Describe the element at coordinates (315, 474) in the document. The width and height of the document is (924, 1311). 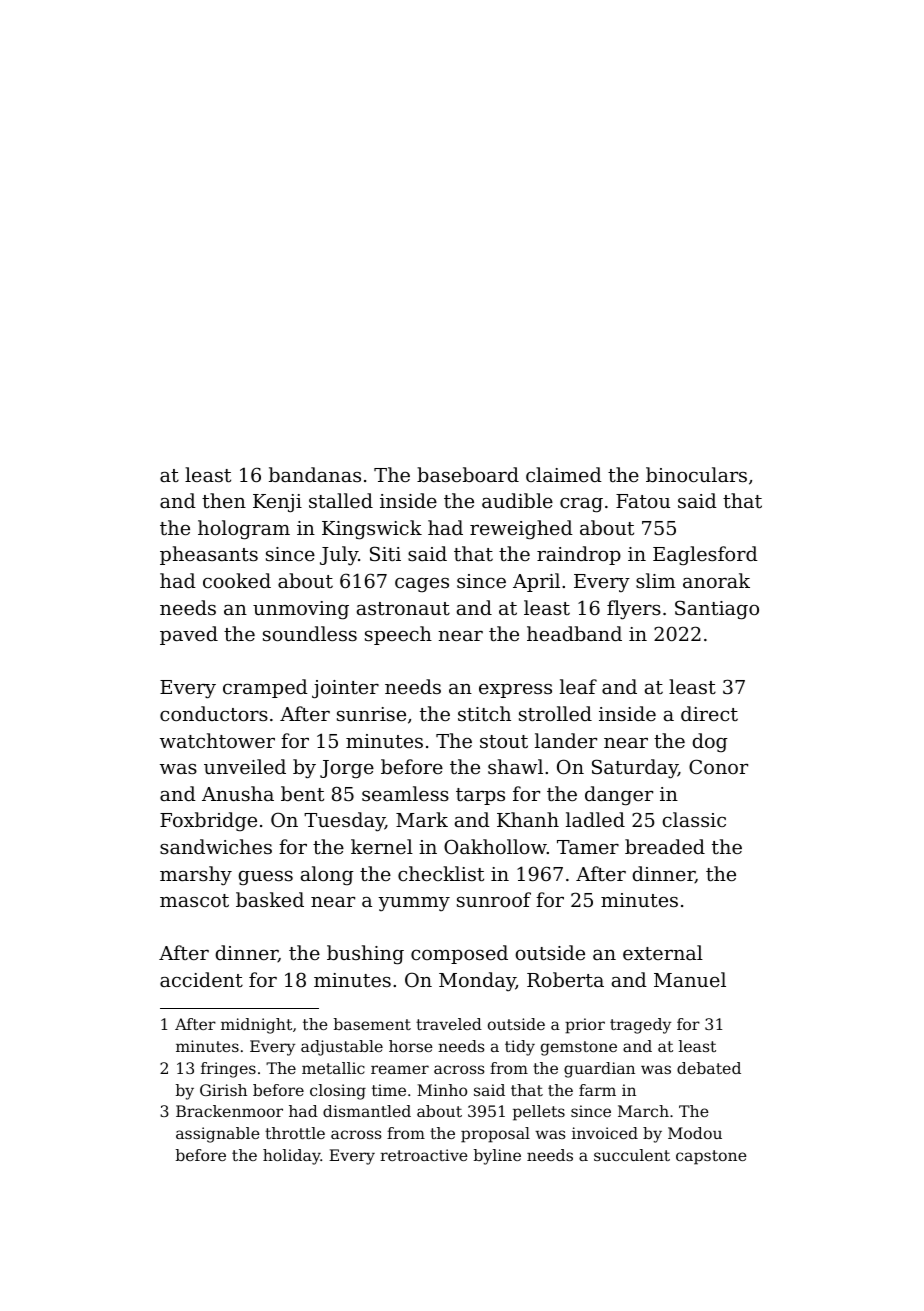
I see `bandanas` at that location.
